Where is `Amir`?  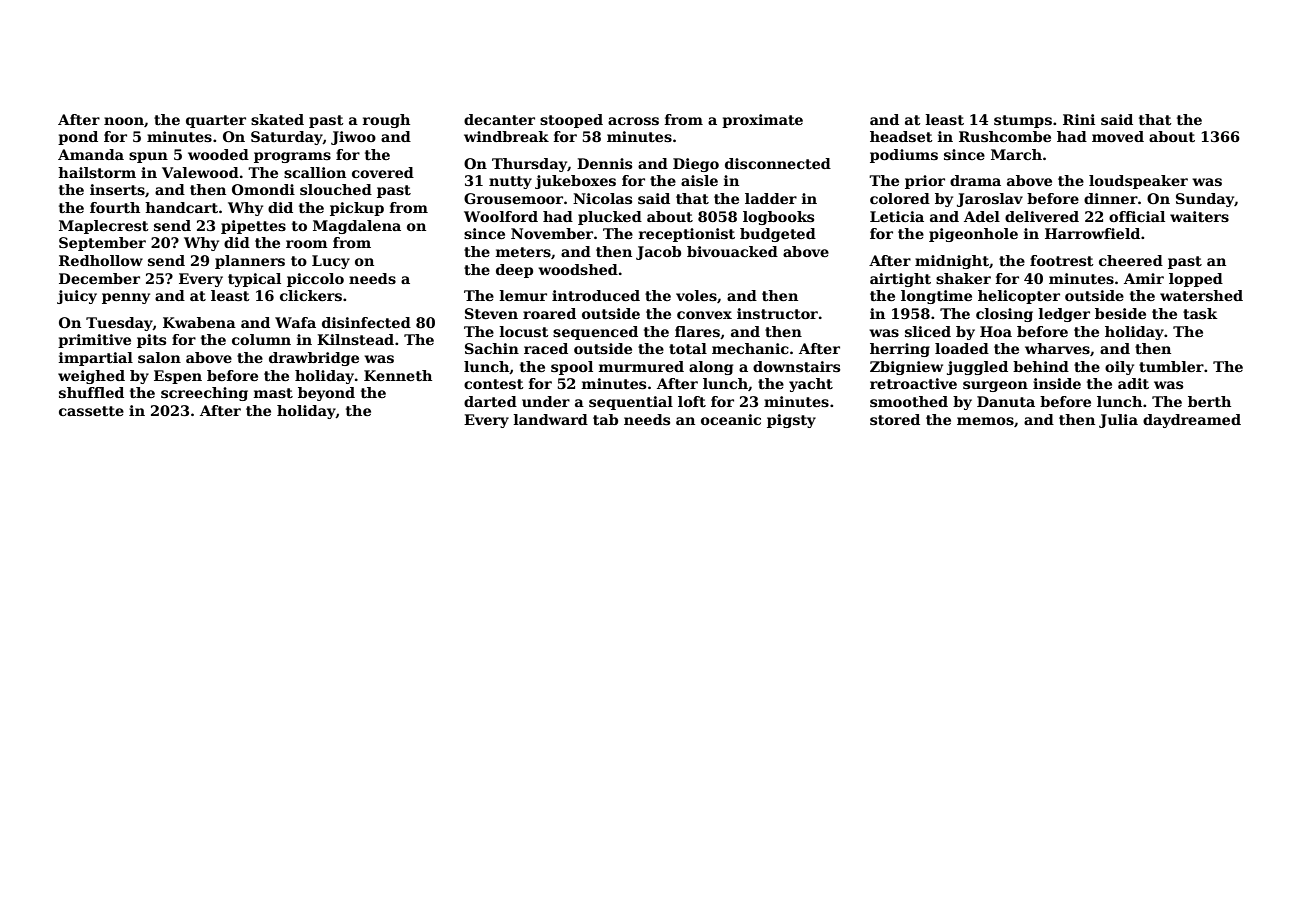
Amir is located at coordinates (1144, 278).
